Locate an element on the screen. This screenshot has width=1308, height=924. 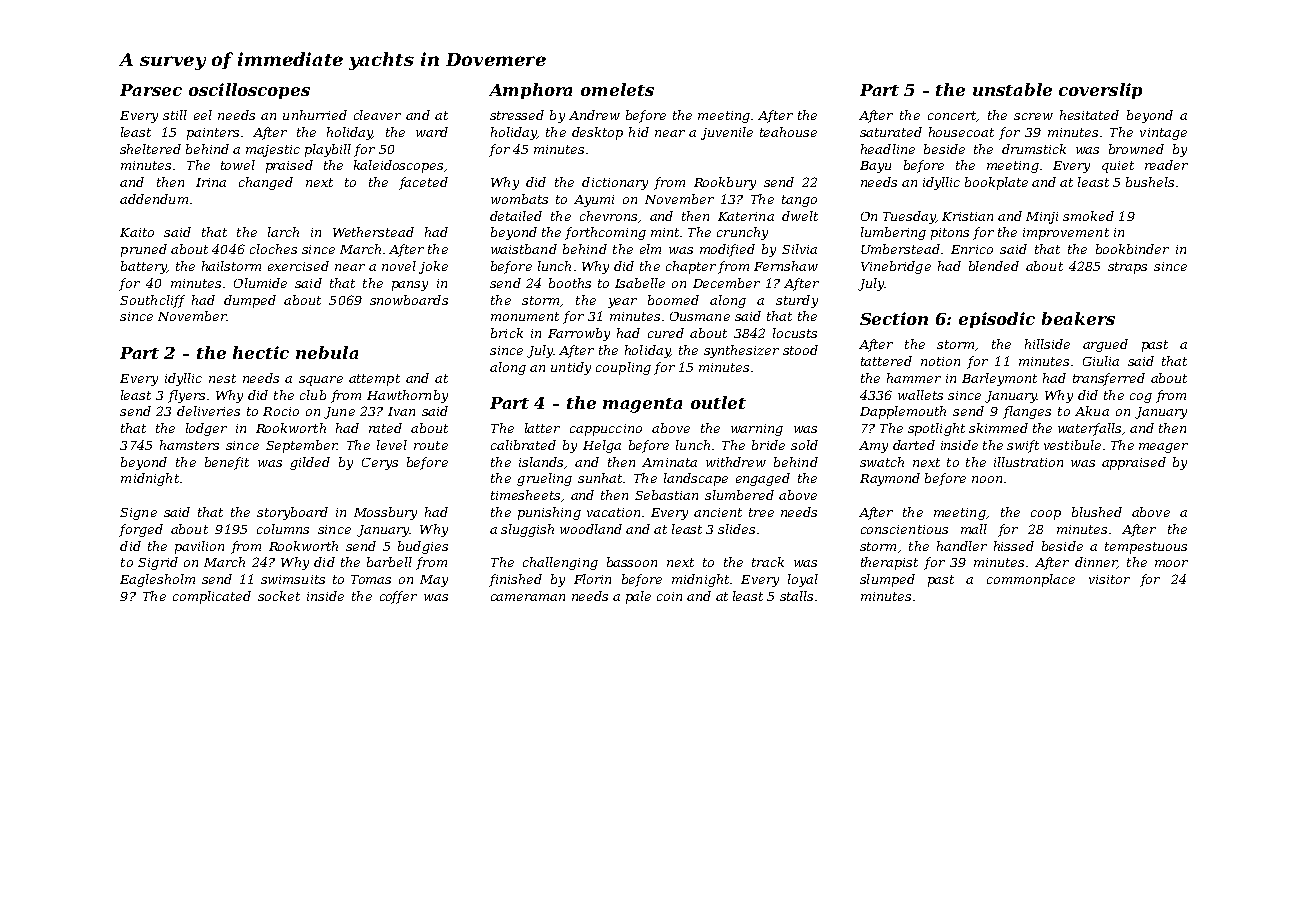
bassoon is located at coordinates (632, 562).
